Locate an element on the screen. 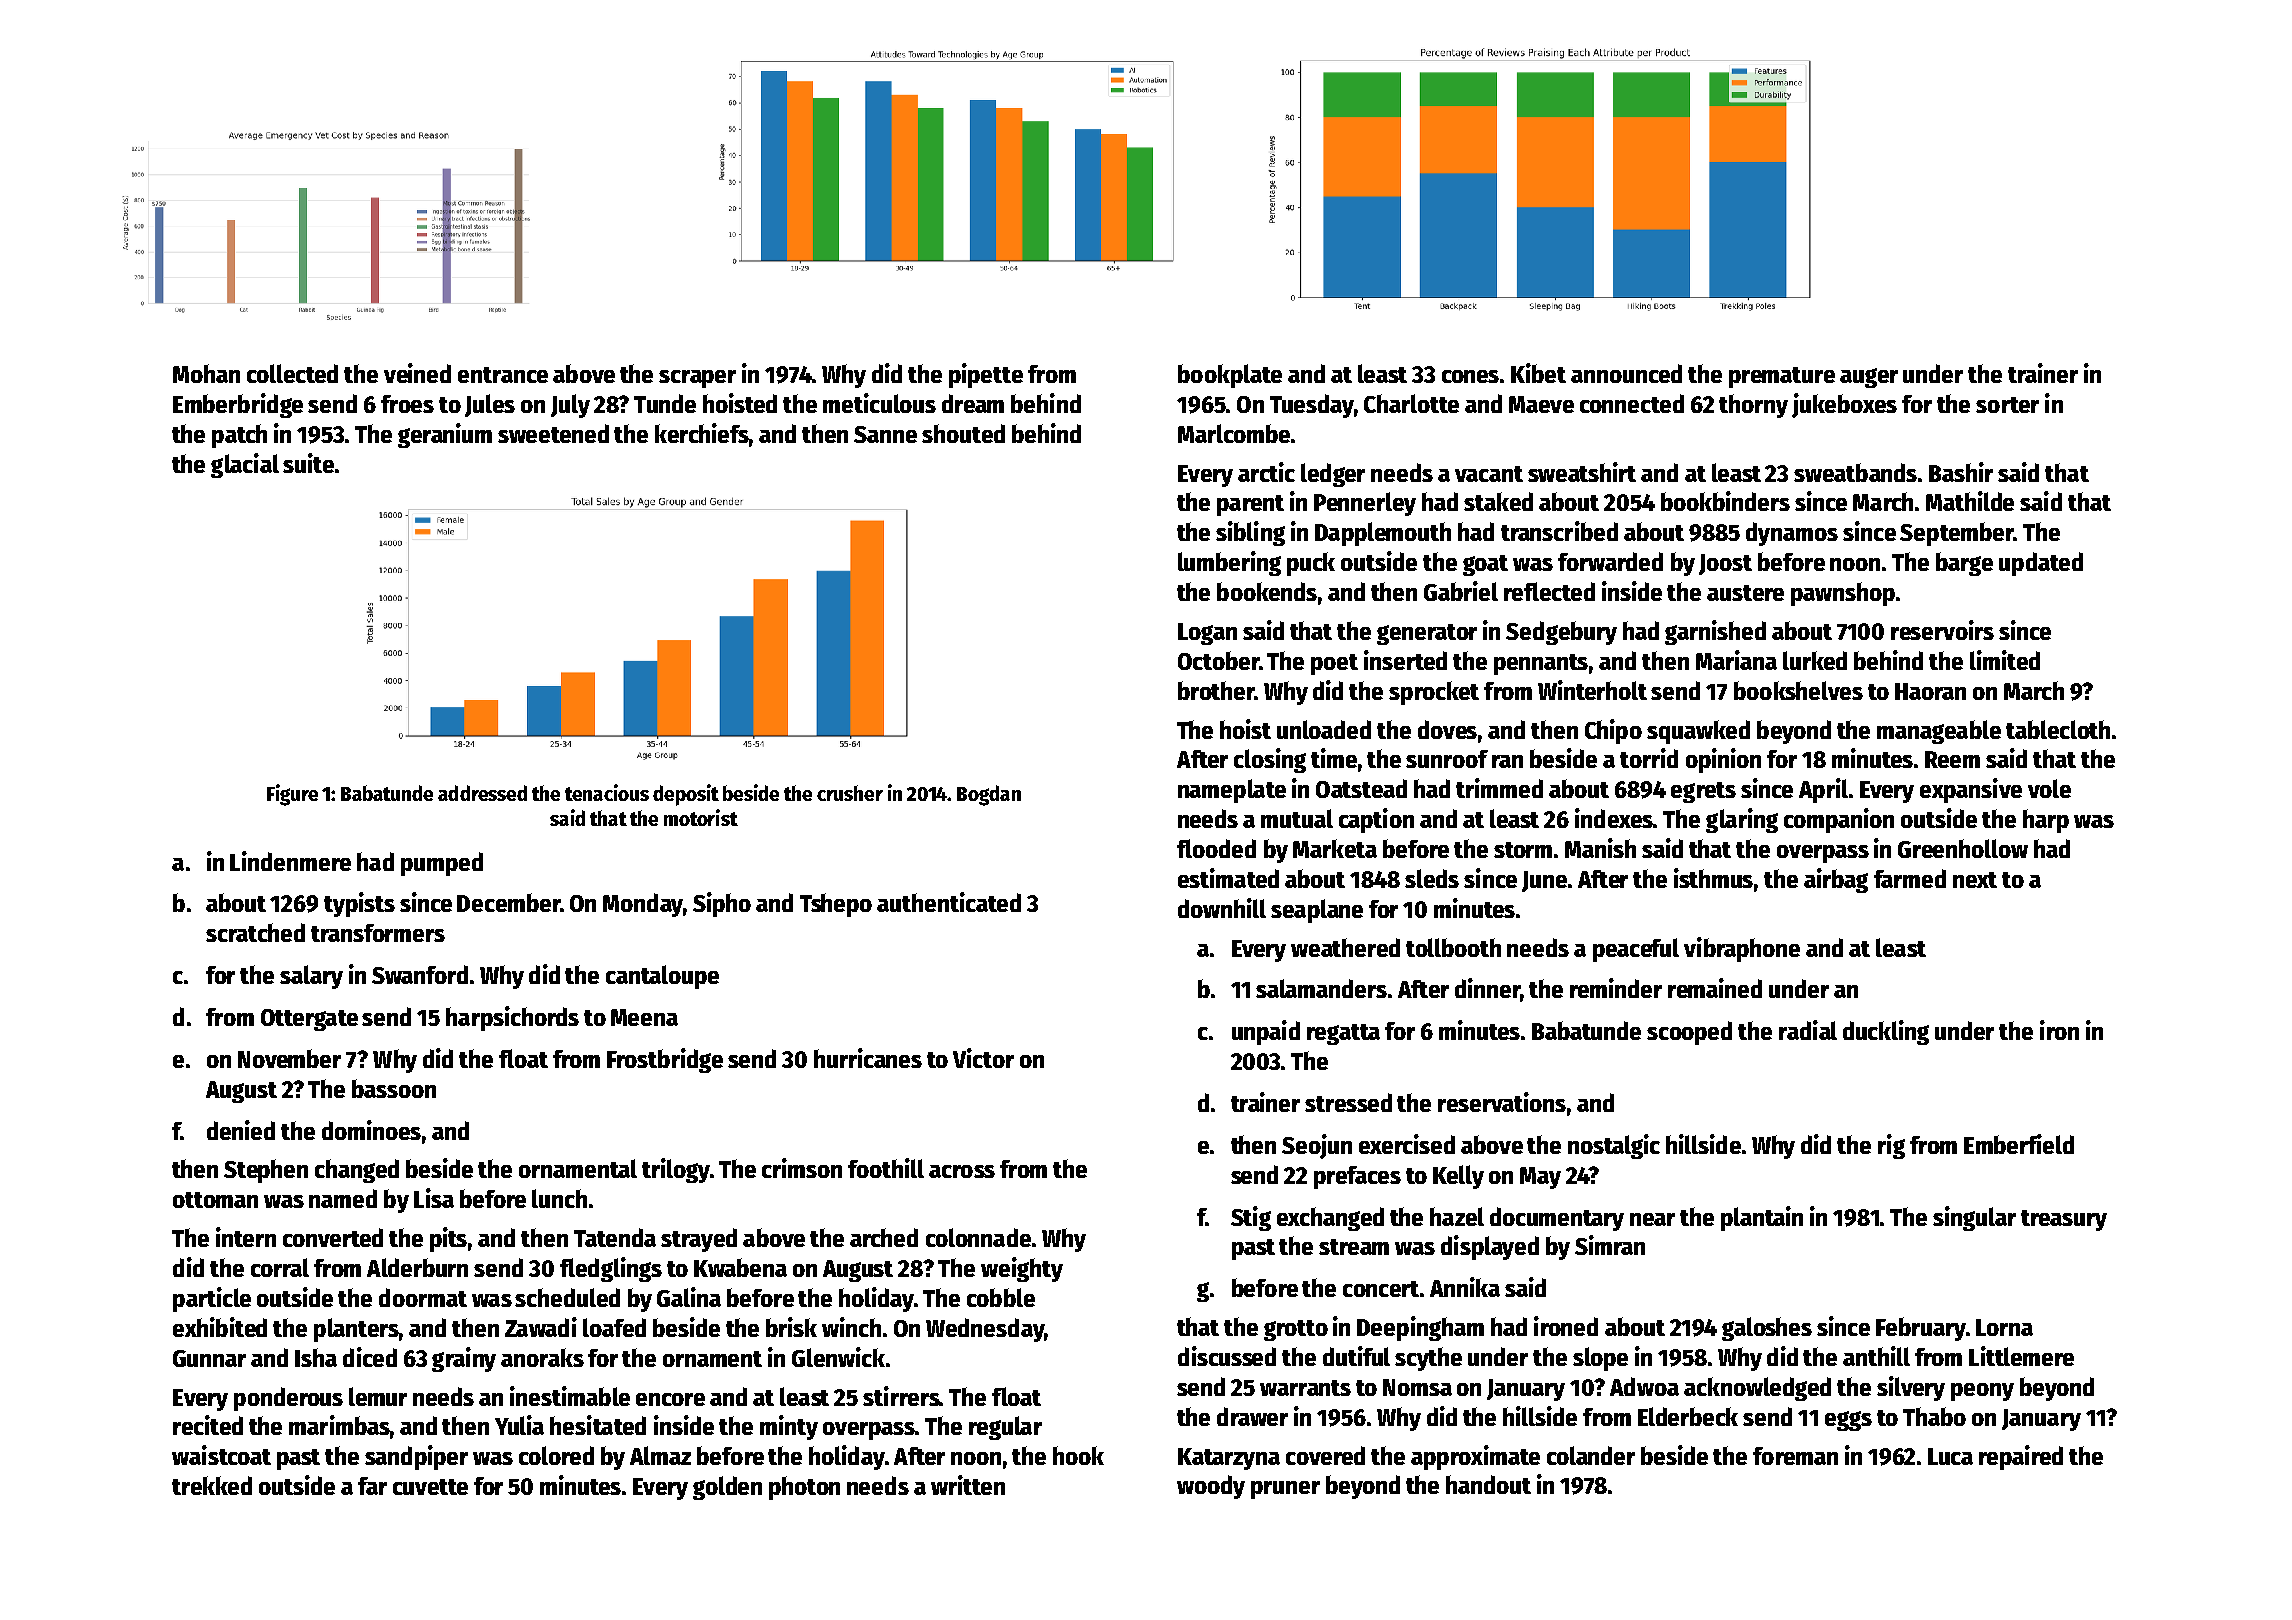 The image size is (2292, 1620). next is located at coordinates (1975, 880).
